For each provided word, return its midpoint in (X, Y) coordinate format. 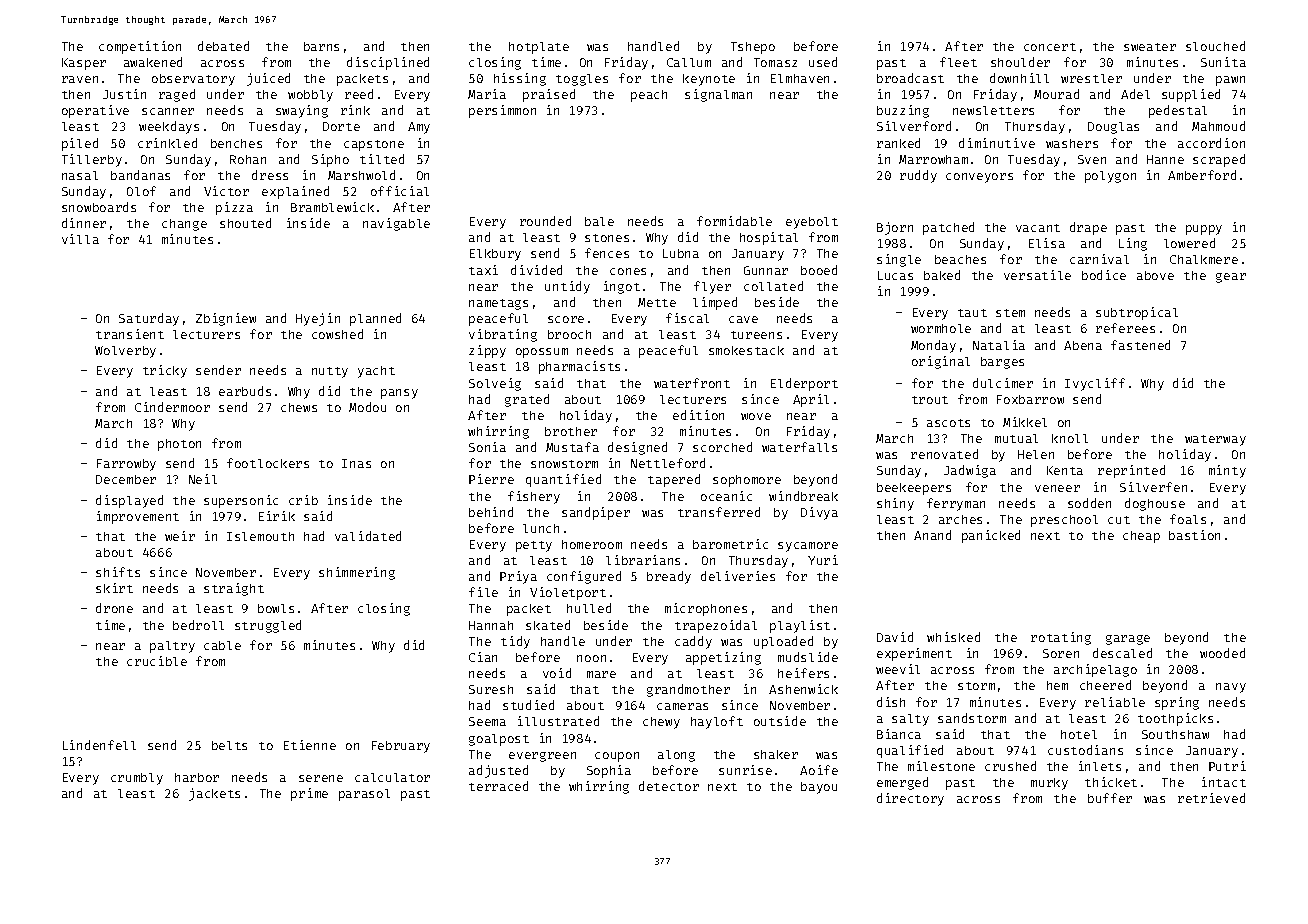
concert (1050, 47)
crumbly (137, 779)
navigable (396, 224)
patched (948, 228)
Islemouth (260, 536)
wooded (1222, 653)
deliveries (738, 576)
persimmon (502, 111)
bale (599, 221)
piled (80, 144)
